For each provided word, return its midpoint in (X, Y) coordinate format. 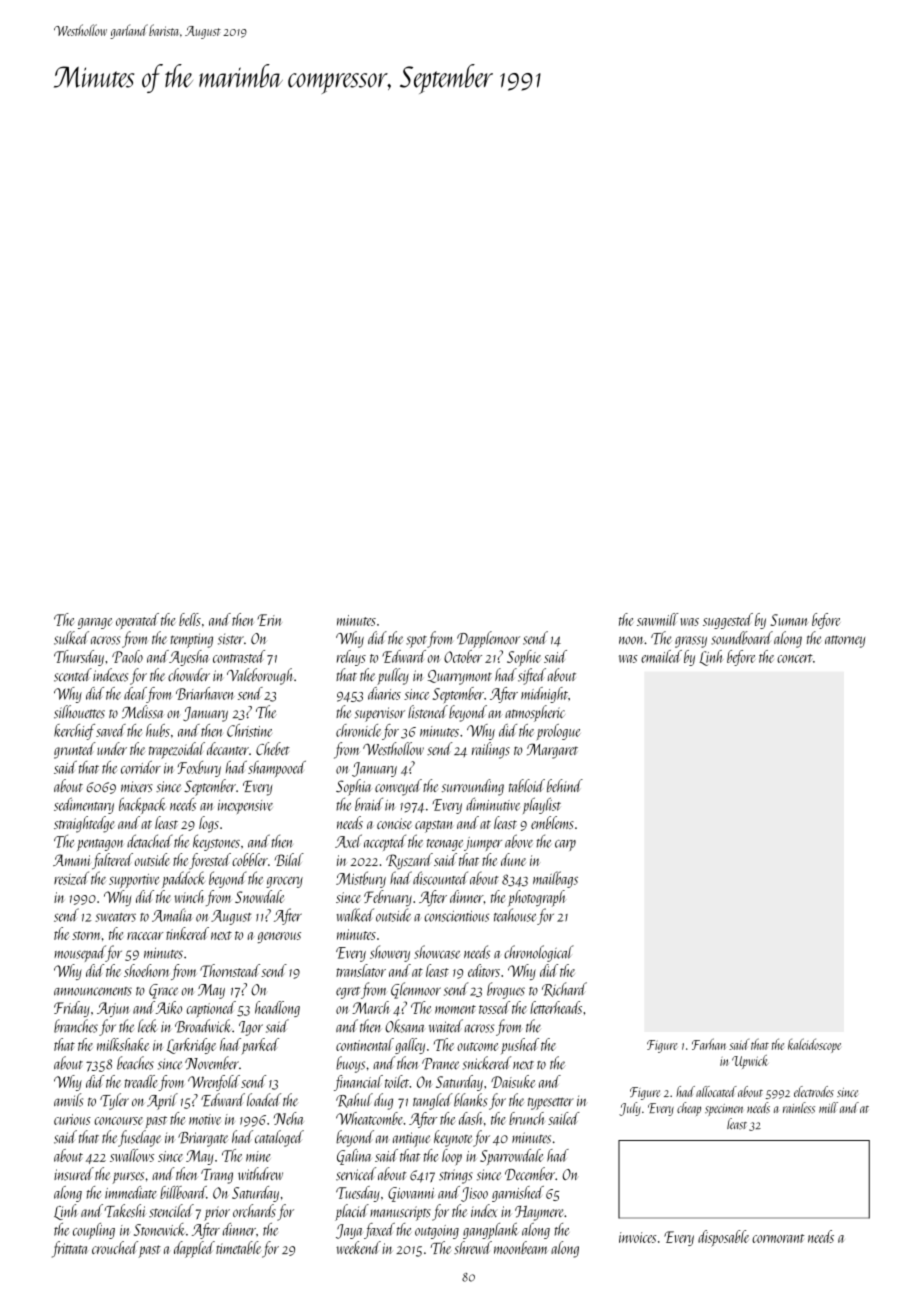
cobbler (250, 859)
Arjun (113, 1009)
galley (410, 1046)
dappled (194, 1249)
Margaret (552, 751)
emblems (552, 822)
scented (73, 675)
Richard (564, 989)
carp (565, 845)
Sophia (354, 787)
